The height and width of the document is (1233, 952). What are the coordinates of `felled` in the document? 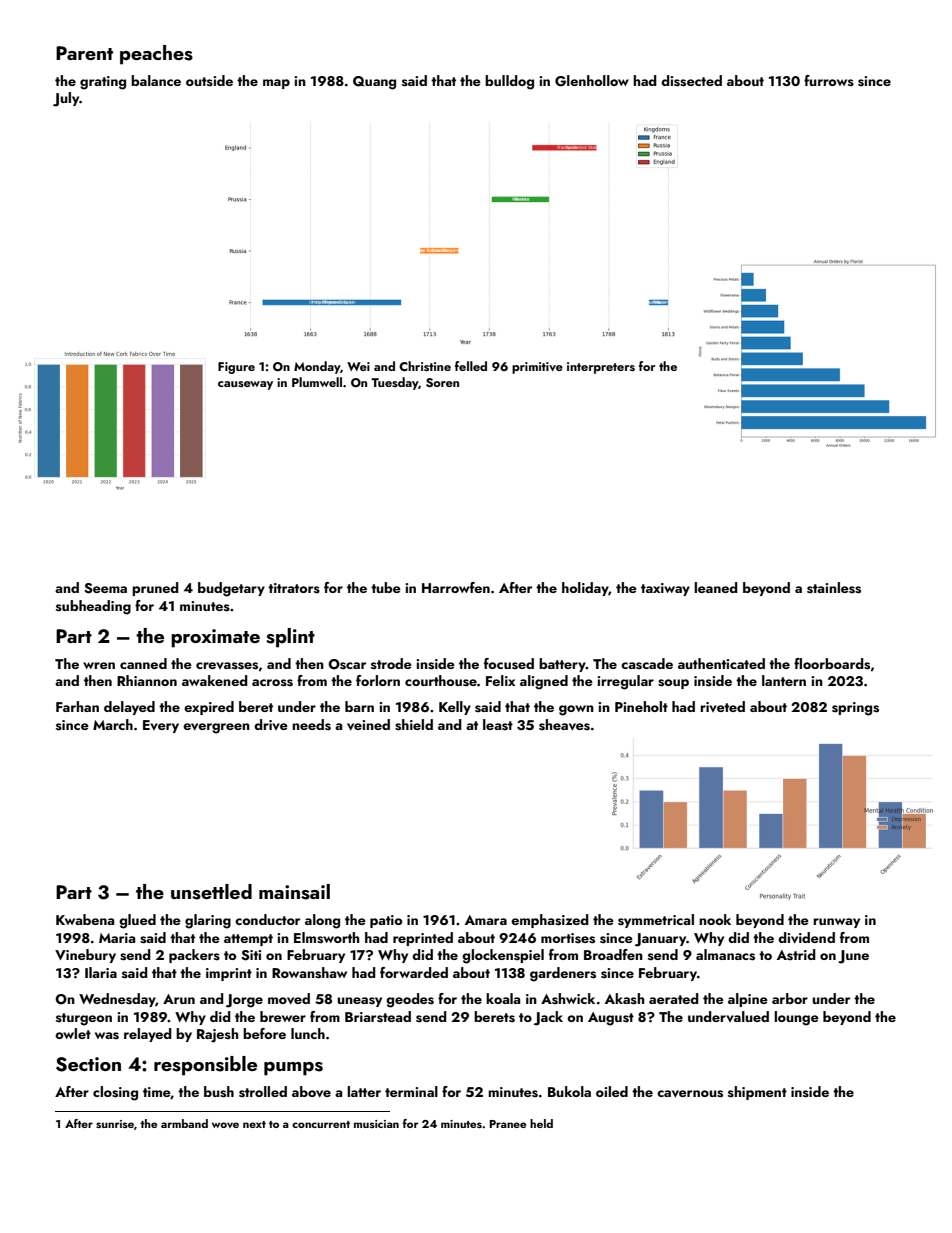 It's located at (471, 366).
